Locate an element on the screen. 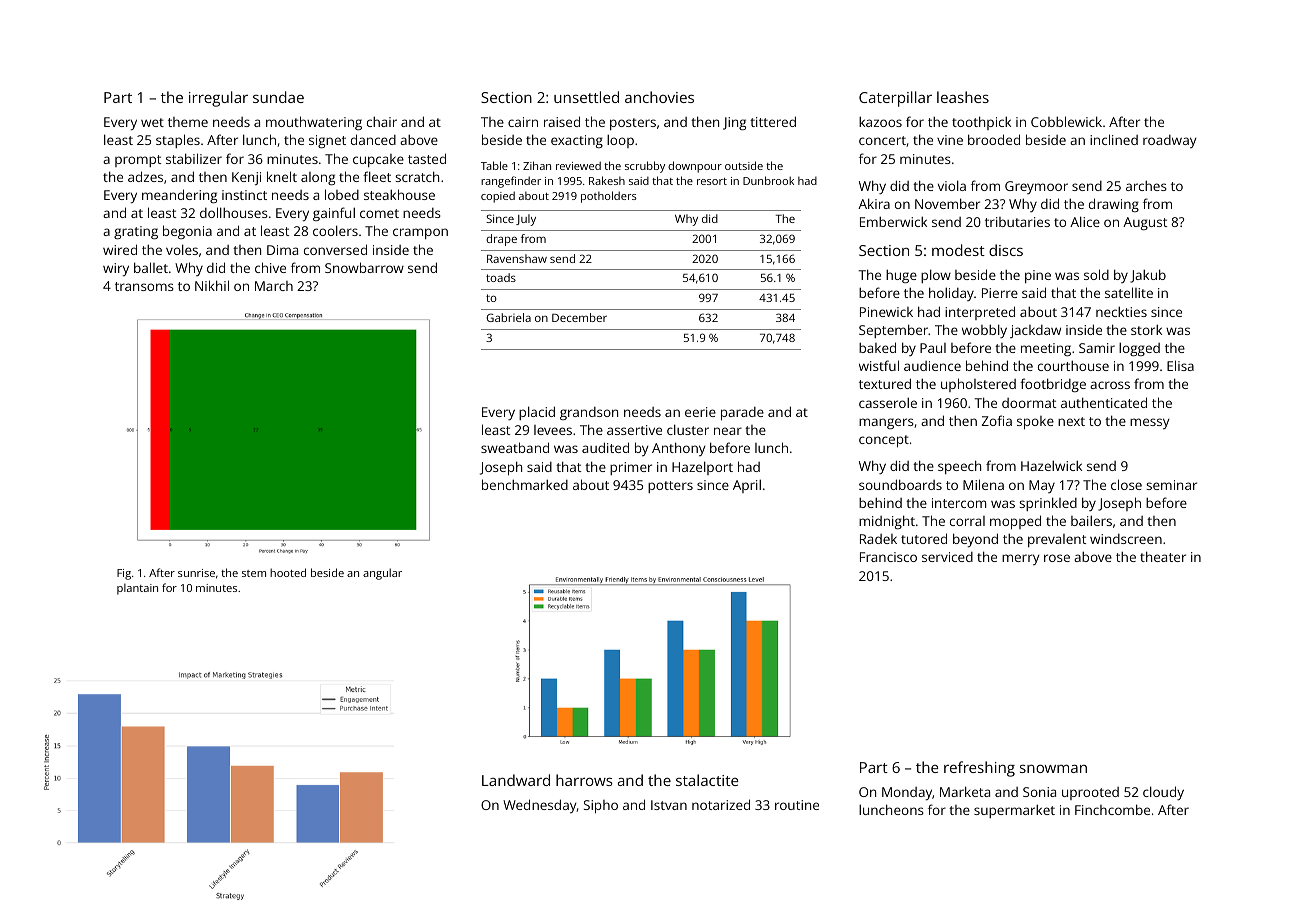 The height and width of the screenshot is (924, 1308). Sipho is located at coordinates (601, 807).
